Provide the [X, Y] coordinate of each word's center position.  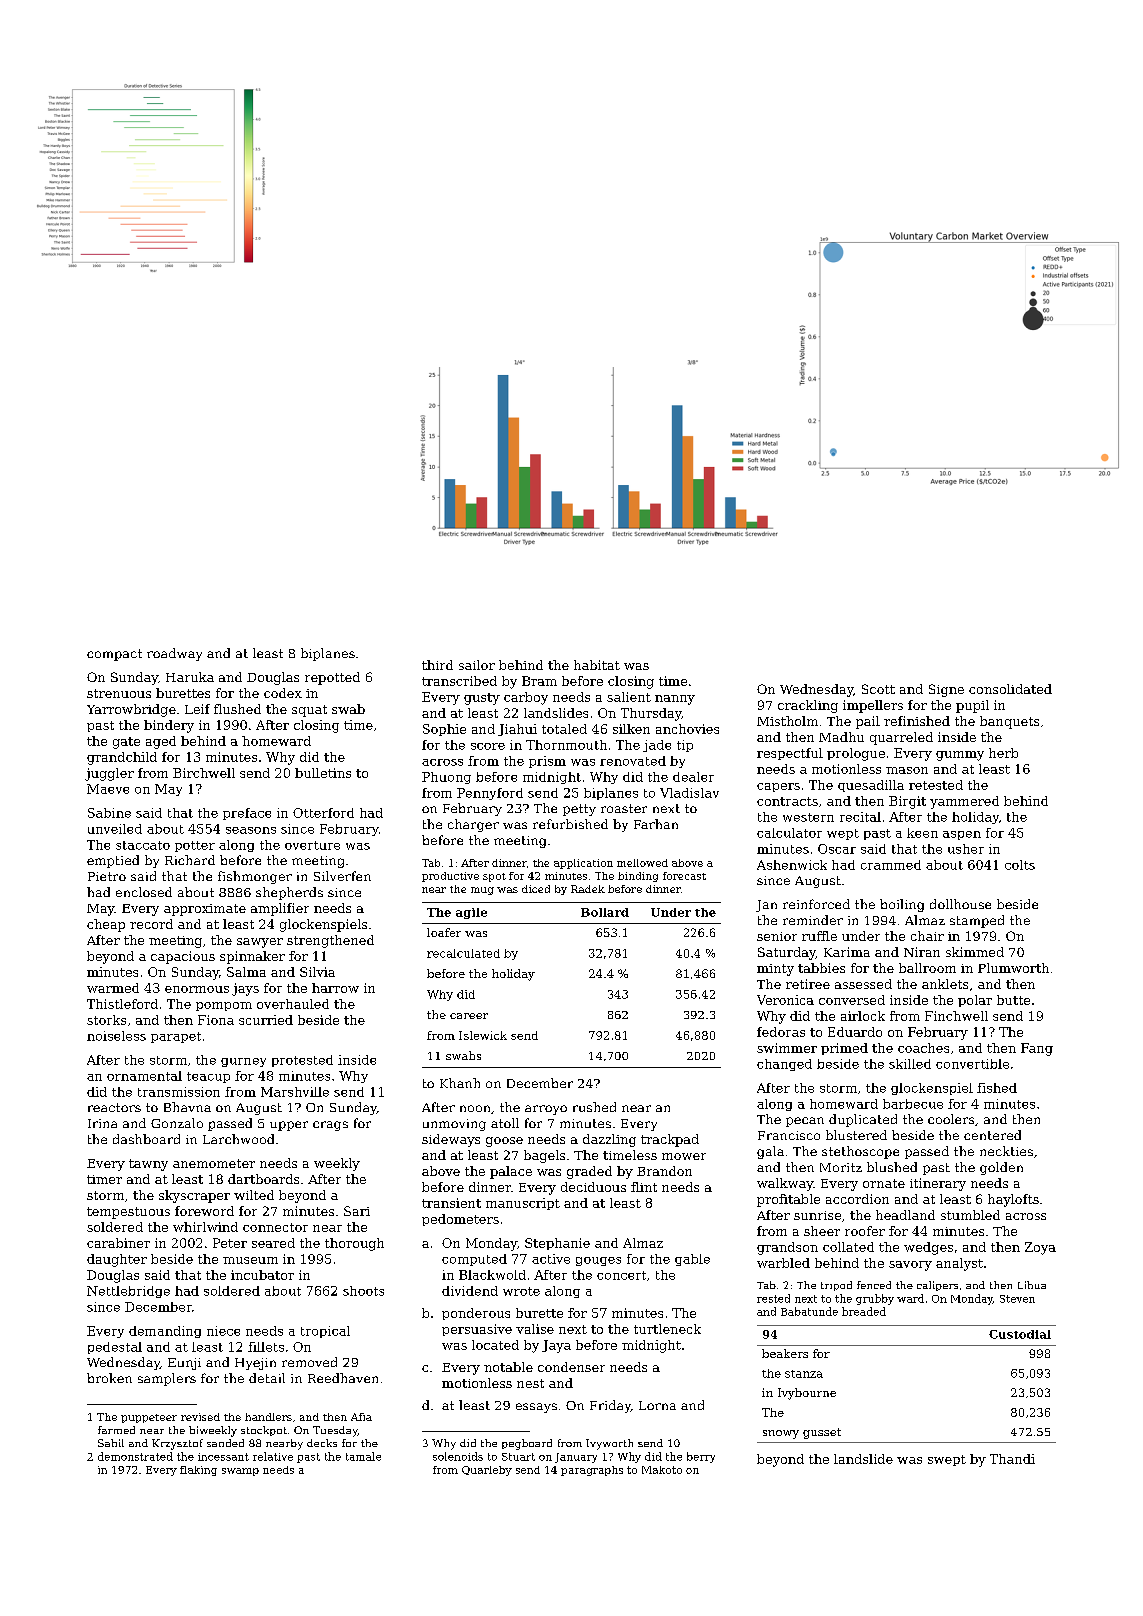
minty [775, 970]
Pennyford [490, 794]
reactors [114, 1107]
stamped [977, 921]
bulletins [323, 773]
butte [1013, 1000]
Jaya [556, 1346]
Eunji [184, 1364]
